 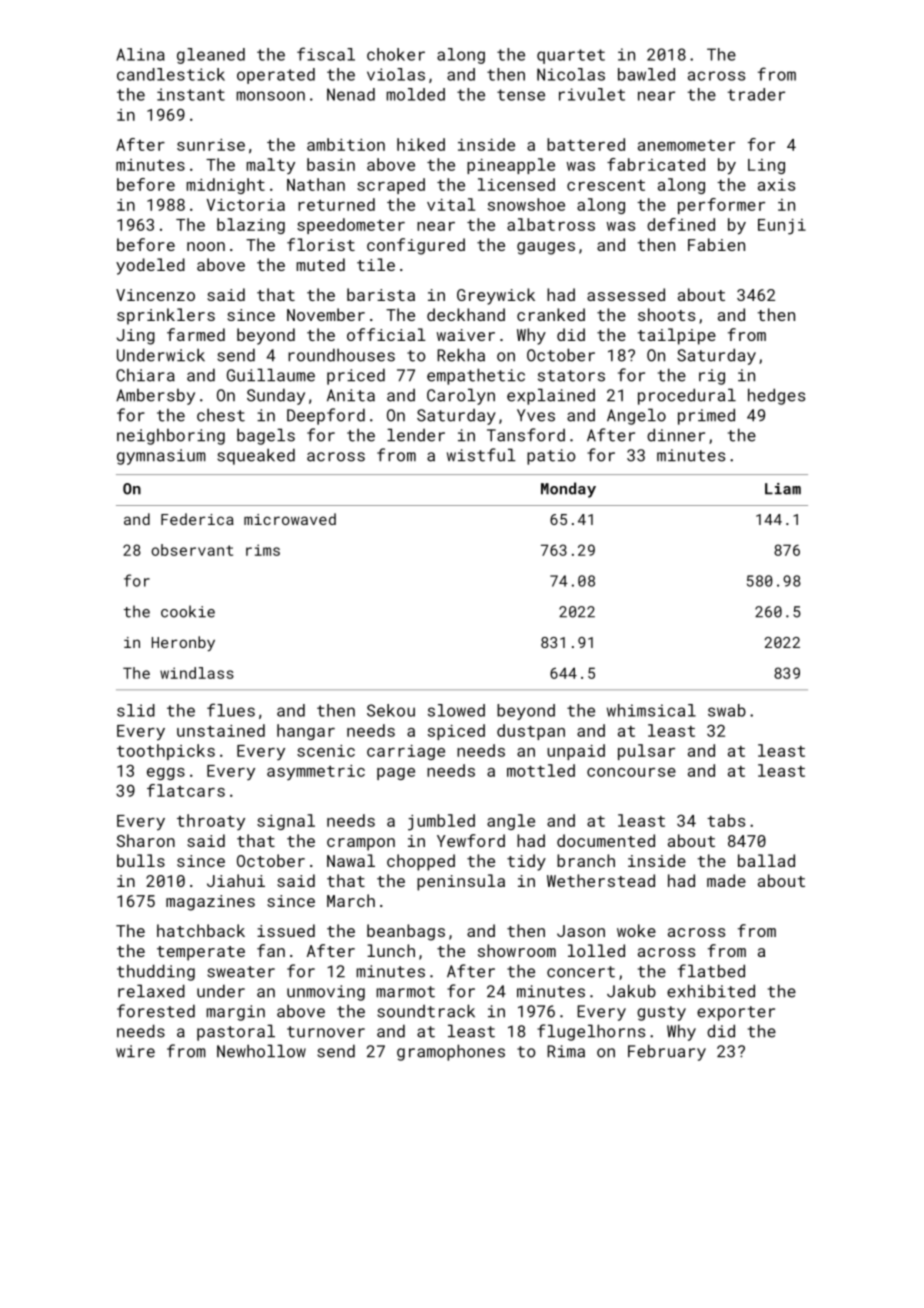 I want to click on deckhand, so click(x=466, y=314).
